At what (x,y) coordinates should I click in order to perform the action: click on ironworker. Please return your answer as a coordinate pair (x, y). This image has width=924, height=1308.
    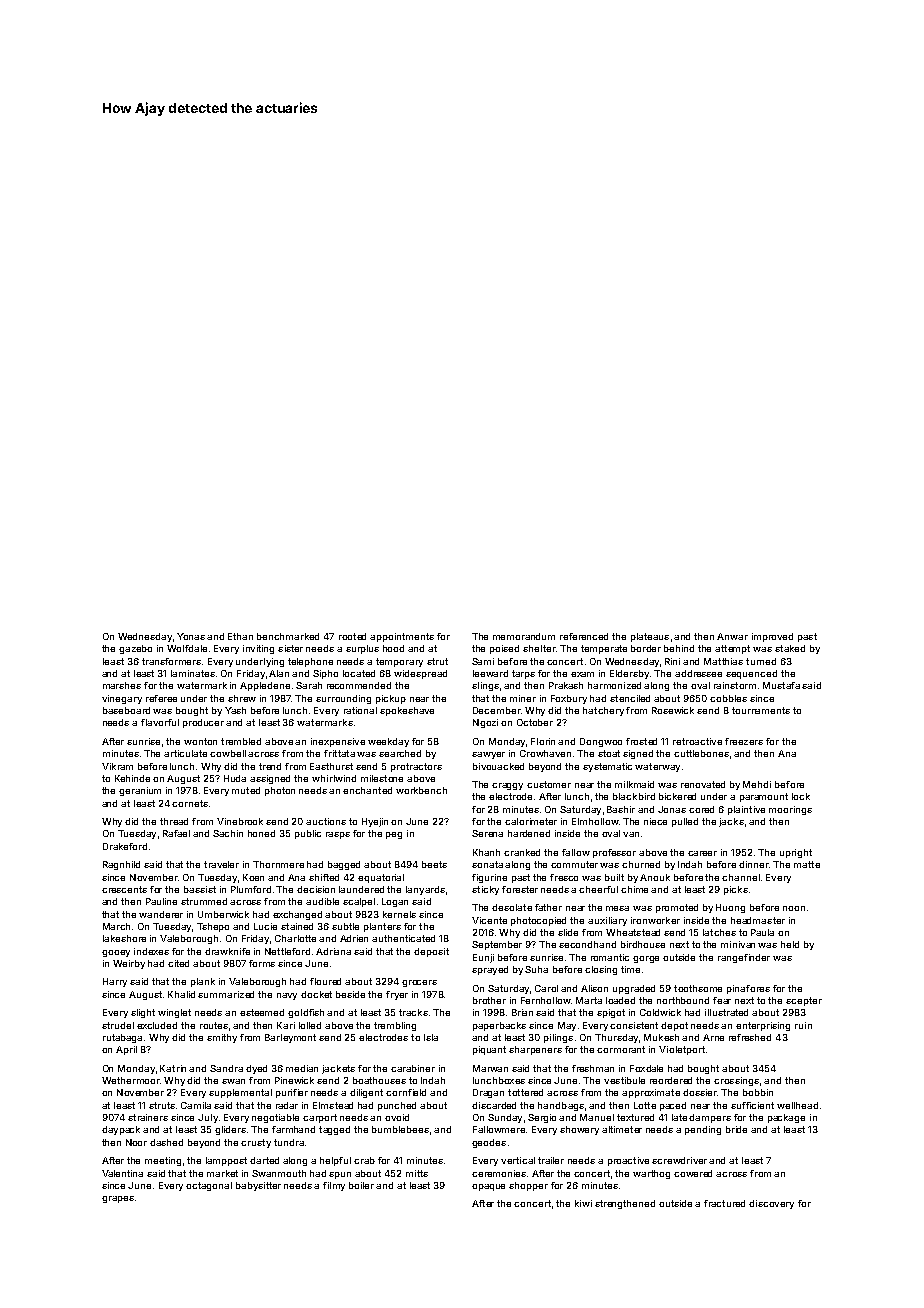
    Looking at the image, I should click on (655, 920).
